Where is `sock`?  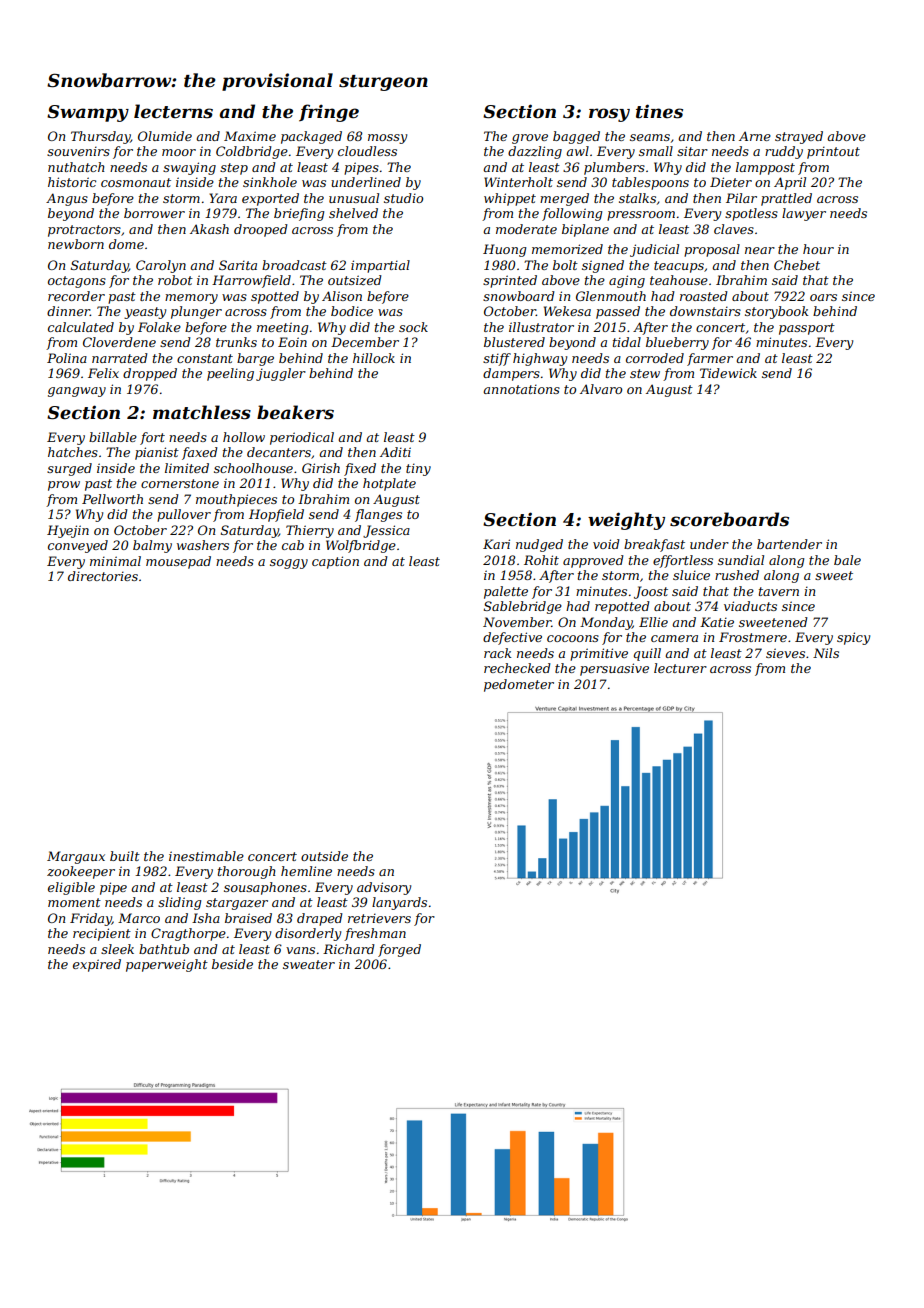 sock is located at coordinates (413, 327).
